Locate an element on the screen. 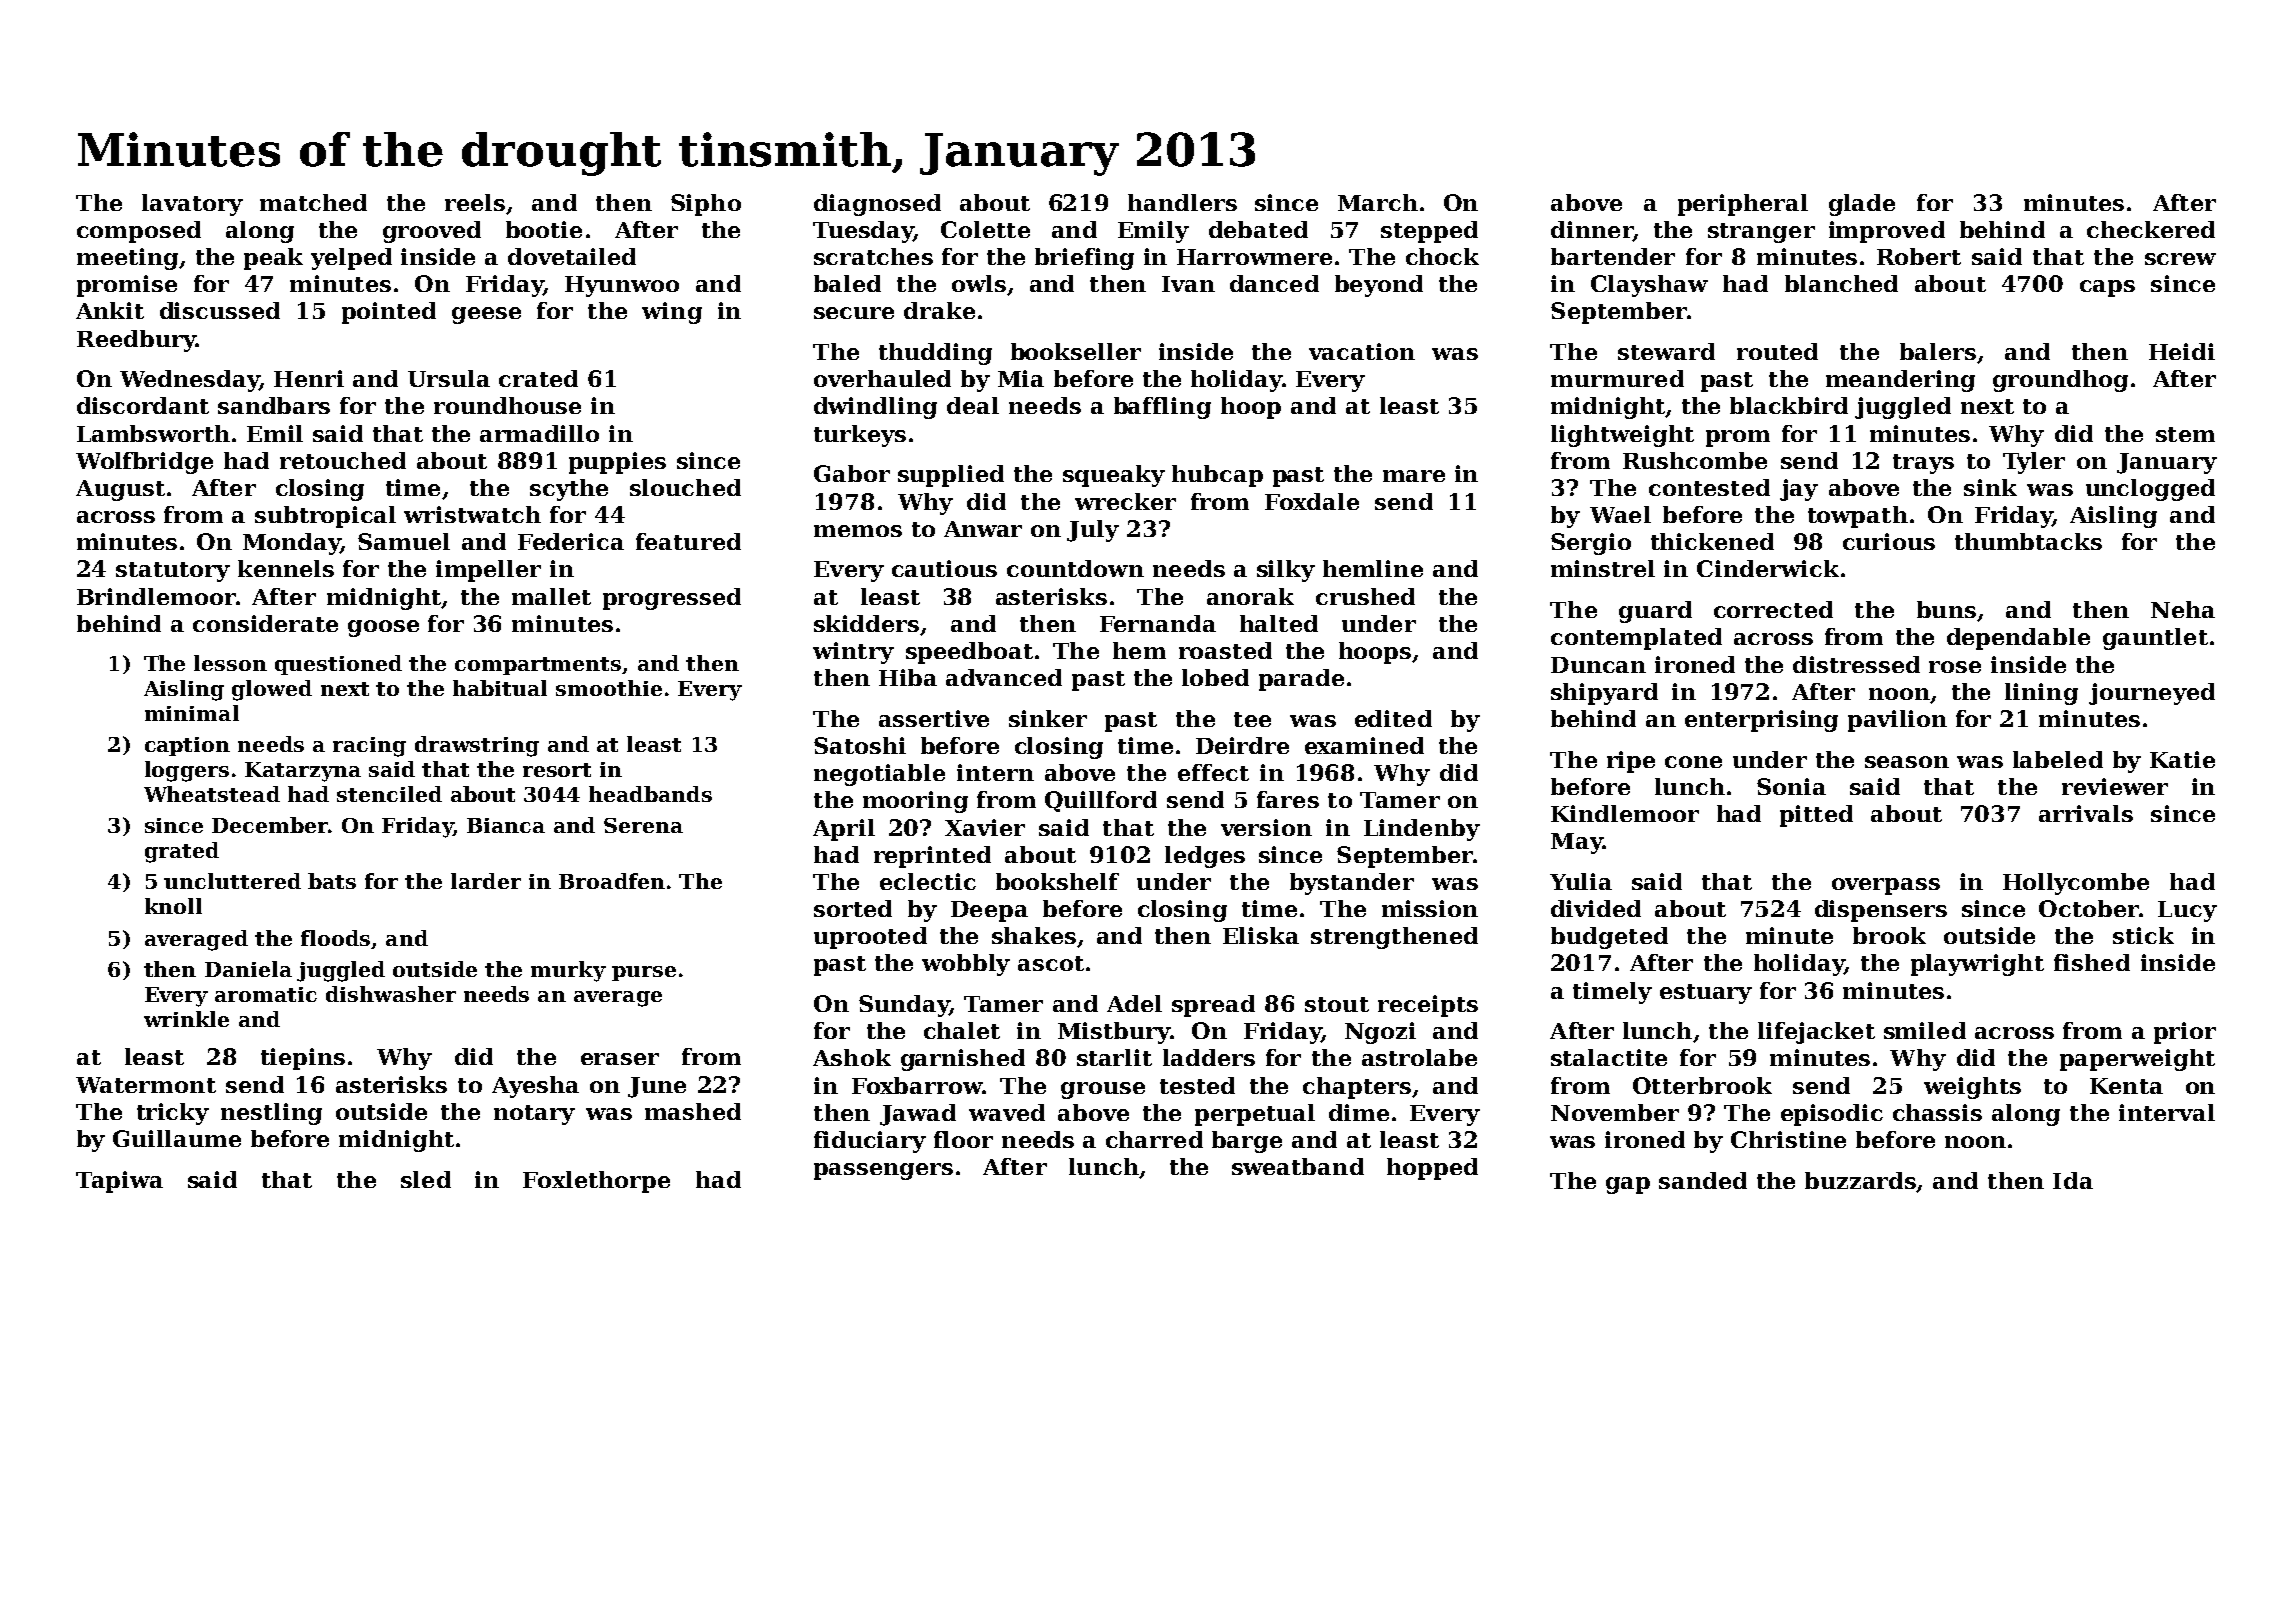 Image resolution: width=2292 pixels, height=1620 pixels. lavatory is located at coordinates (192, 205).
